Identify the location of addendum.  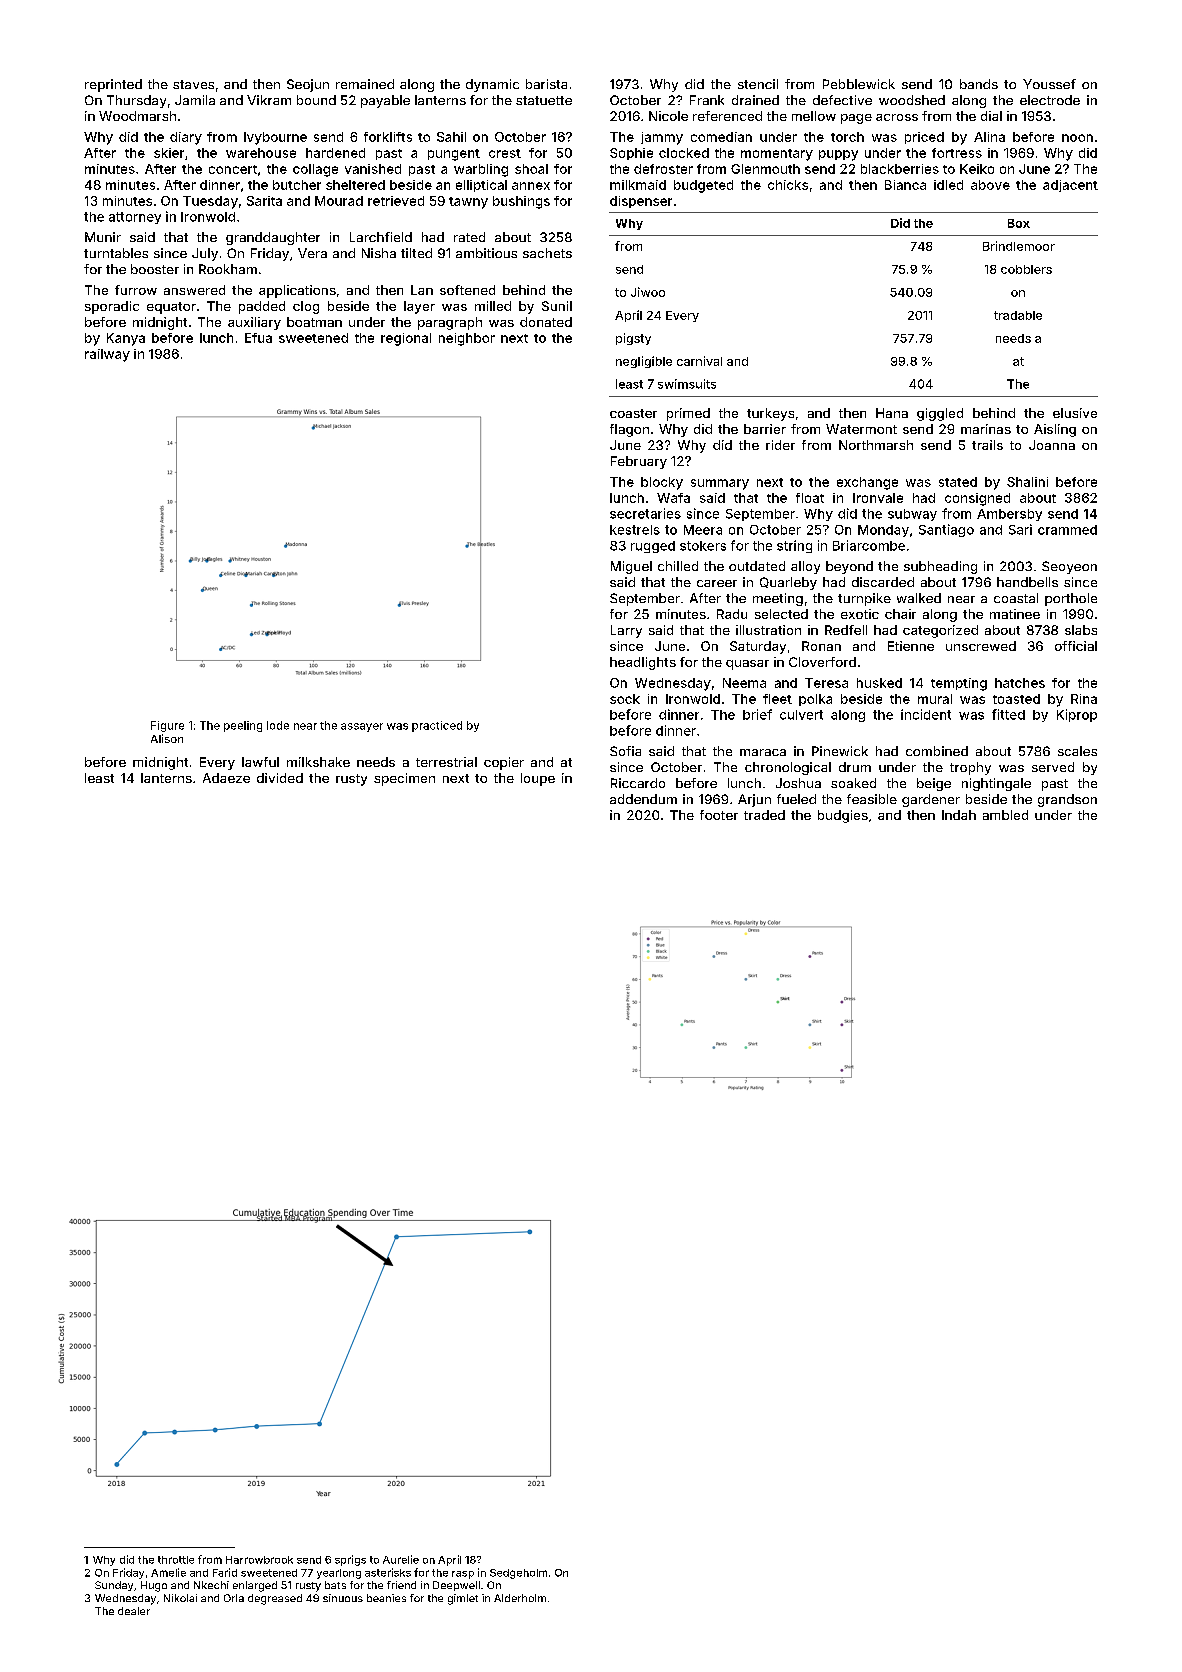
(643, 799).
